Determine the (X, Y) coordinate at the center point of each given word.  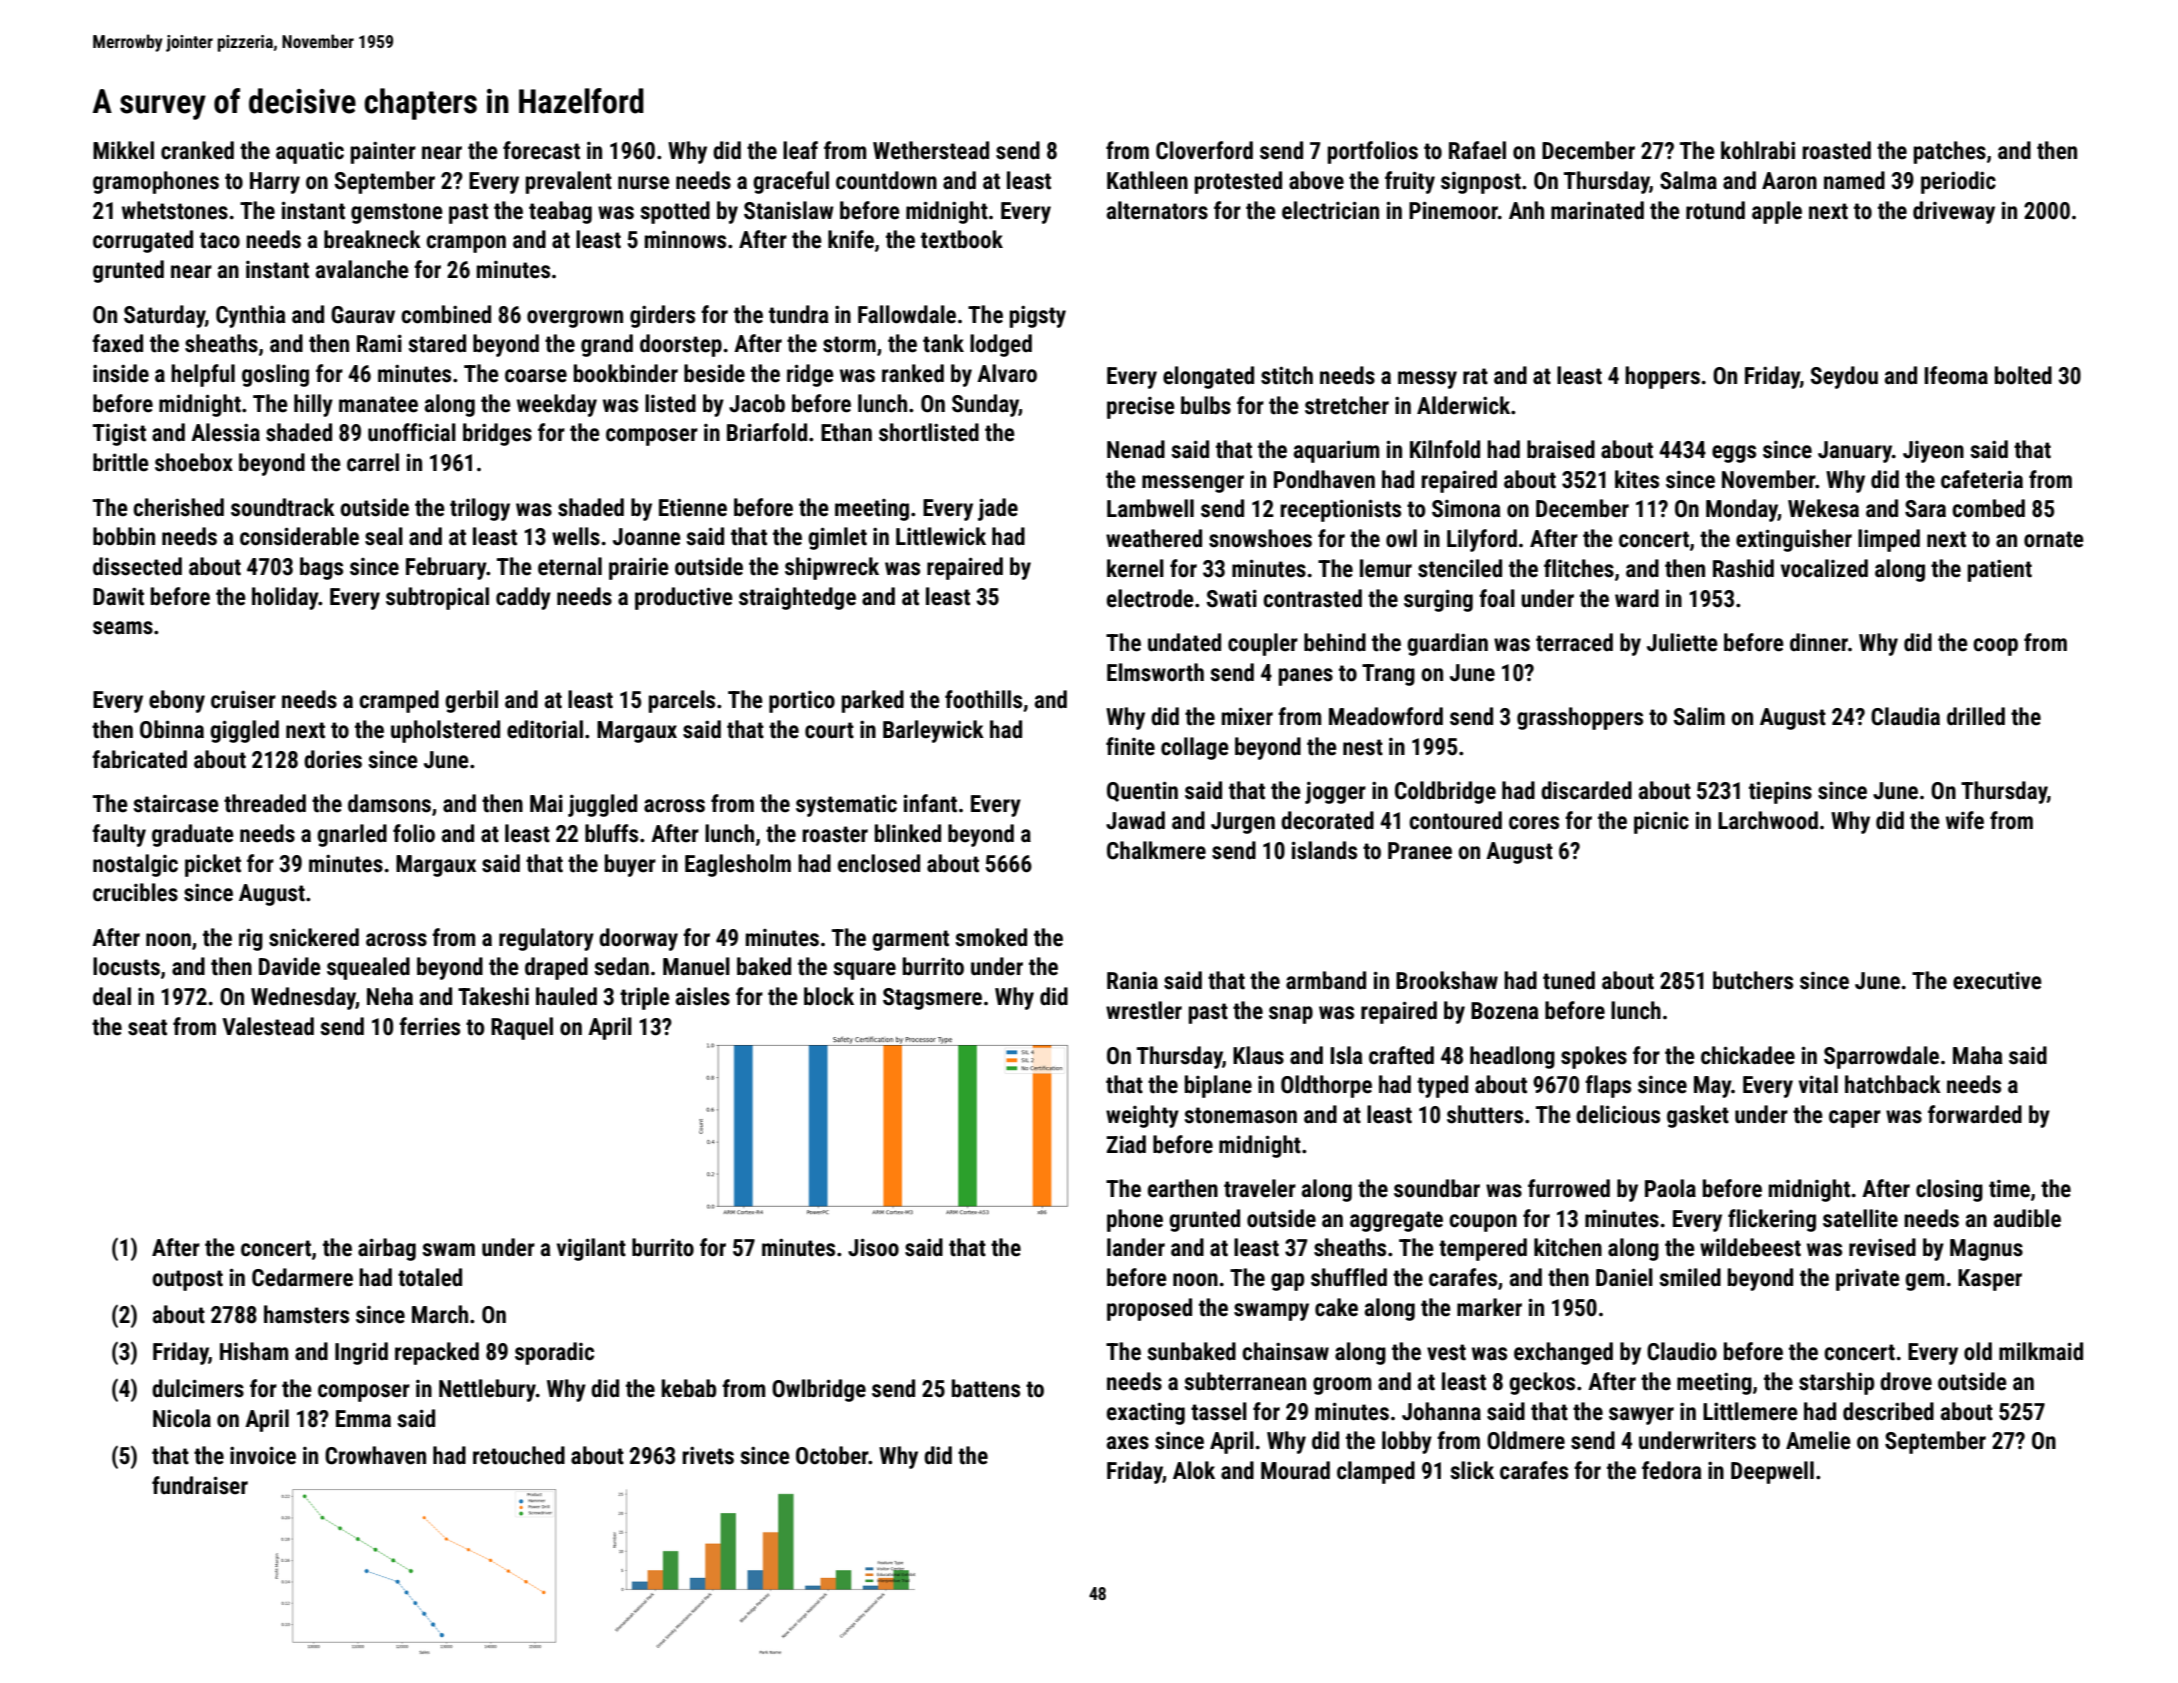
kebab (689, 1388)
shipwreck (832, 568)
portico (802, 702)
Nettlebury (487, 1390)
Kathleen (1147, 180)
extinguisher (1794, 540)
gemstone (397, 213)
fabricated (139, 759)
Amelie (1818, 1440)
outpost (187, 1280)
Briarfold (767, 432)
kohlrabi (1758, 150)
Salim (1699, 716)
